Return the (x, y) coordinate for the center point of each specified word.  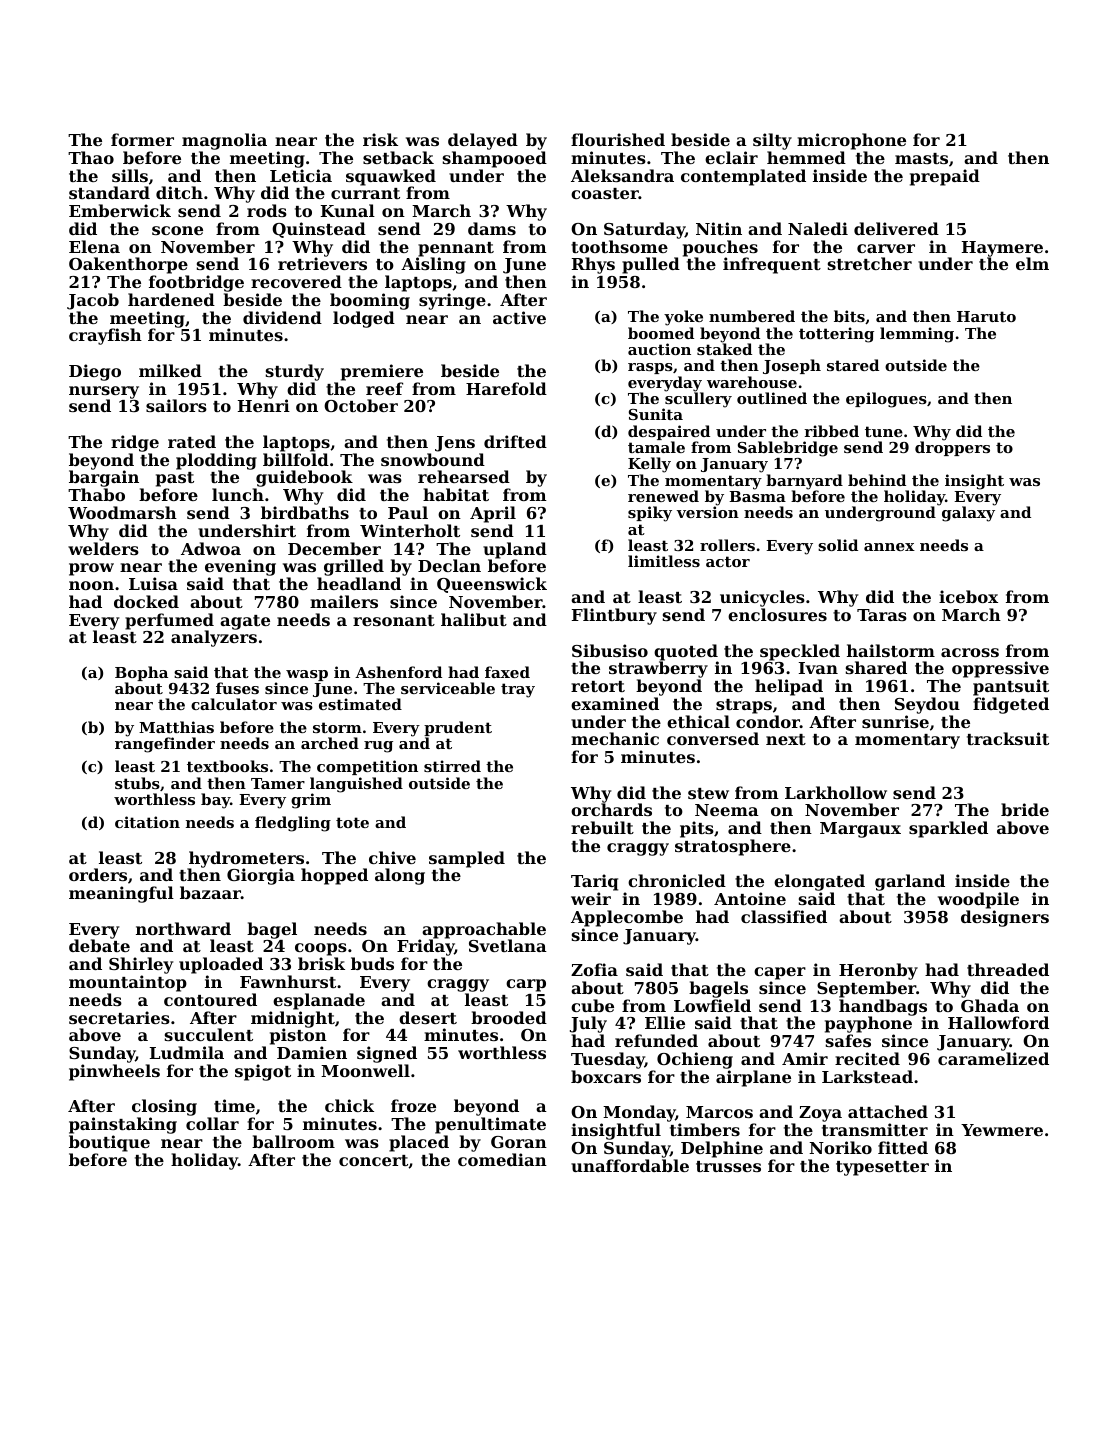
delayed (483, 141)
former (142, 139)
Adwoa (211, 548)
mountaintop (128, 983)
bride (1025, 809)
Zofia (594, 969)
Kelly (649, 465)
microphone (851, 141)
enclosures (777, 614)
